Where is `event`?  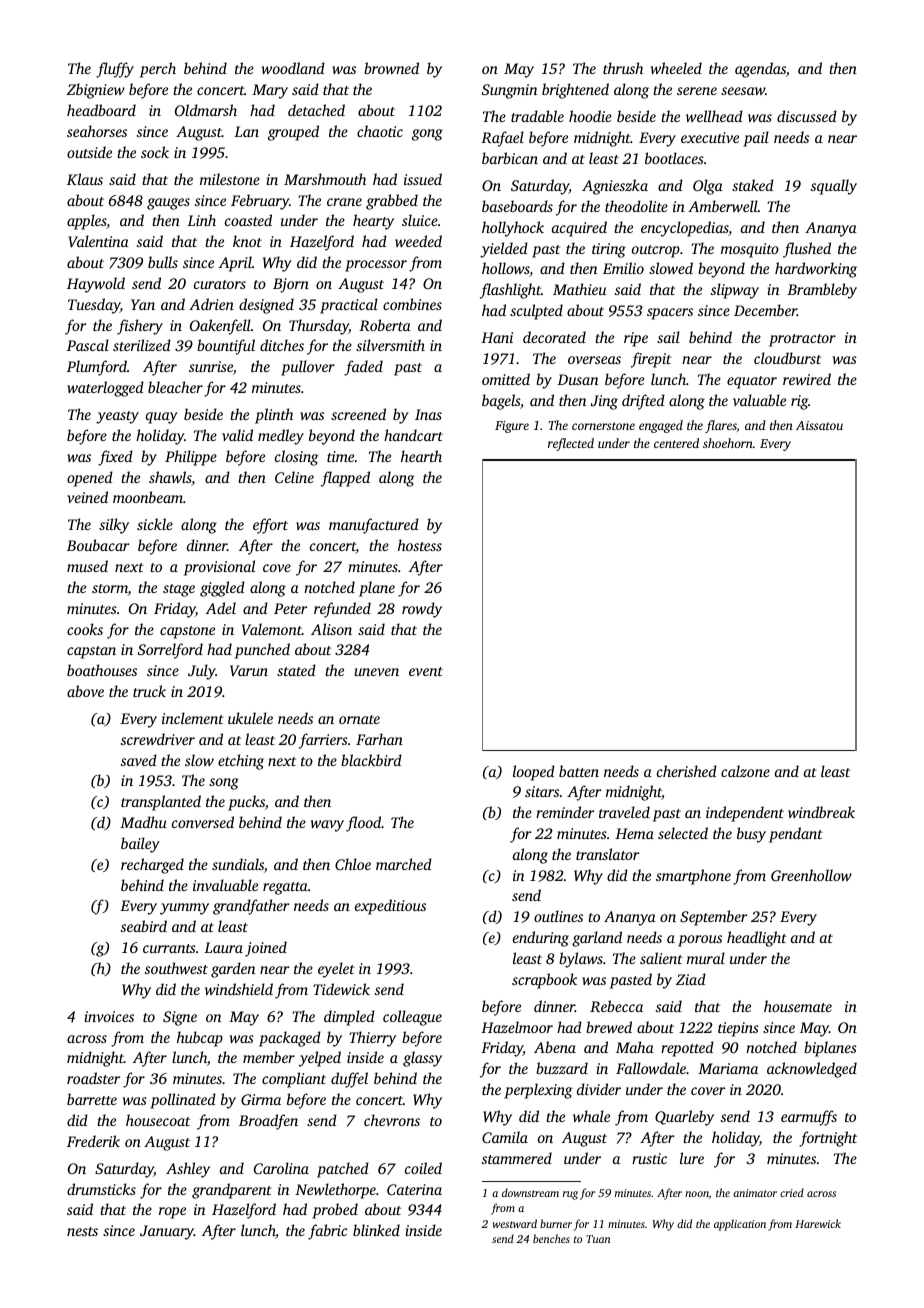
event is located at coordinates (426, 671).
